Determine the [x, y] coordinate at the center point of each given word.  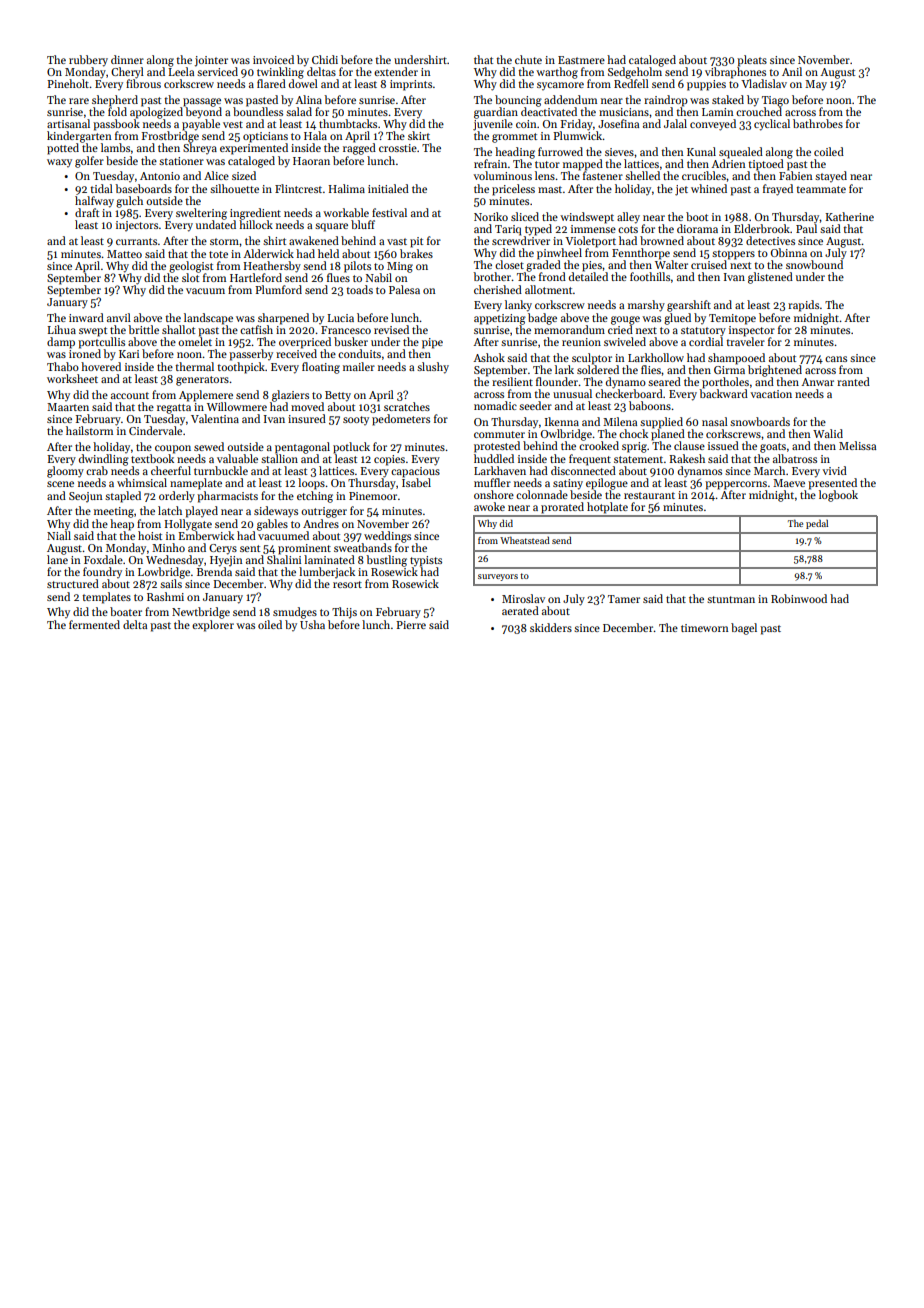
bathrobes [818, 123]
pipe [432, 343]
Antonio [160, 176]
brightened [775, 371]
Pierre [411, 625]
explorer [213, 626]
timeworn [705, 628]
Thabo [63, 366]
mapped [583, 165]
